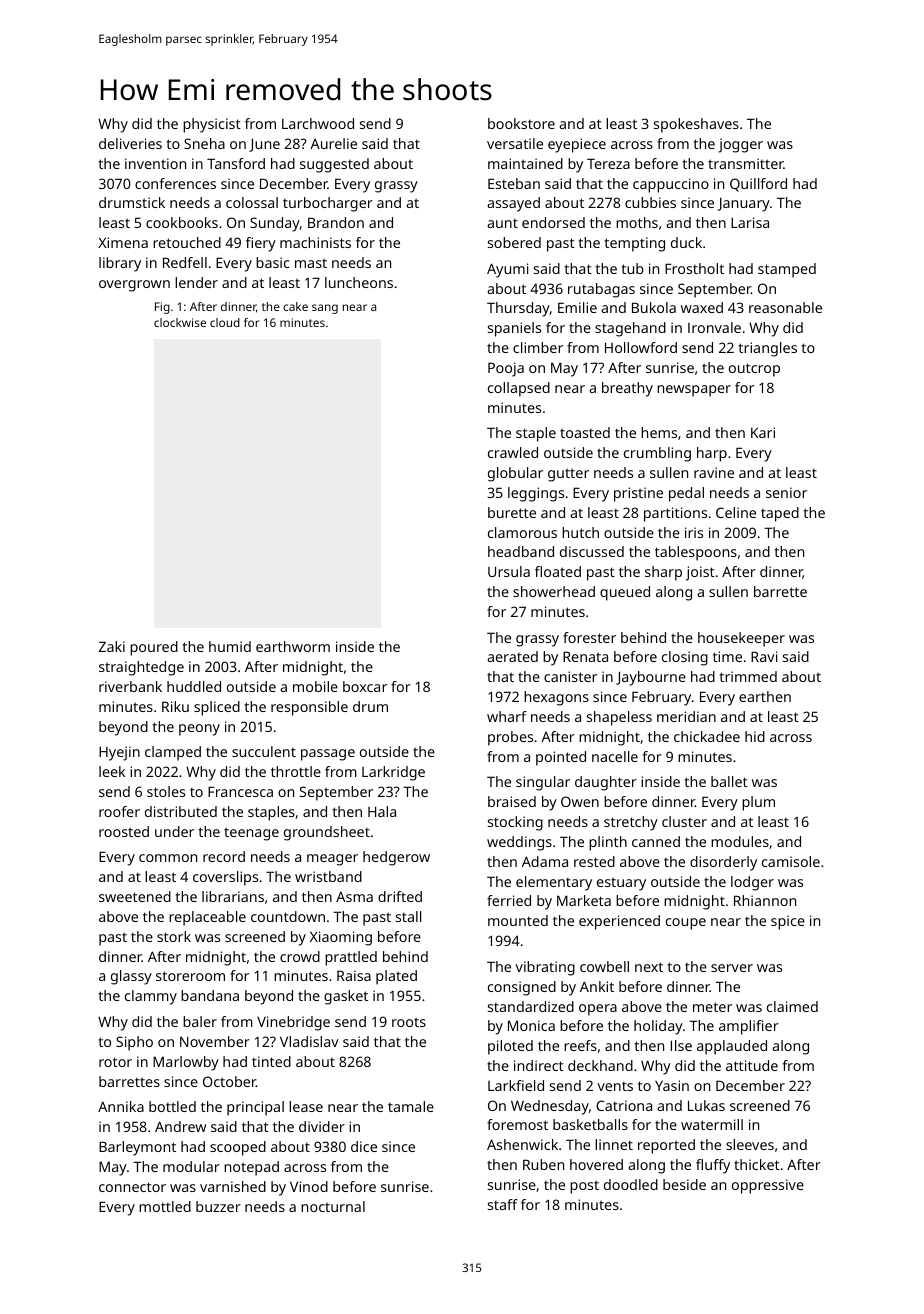 Image resolution: width=924 pixels, height=1314 pixels. Describe the element at coordinates (700, 573) in the screenshot. I see `joist` at that location.
